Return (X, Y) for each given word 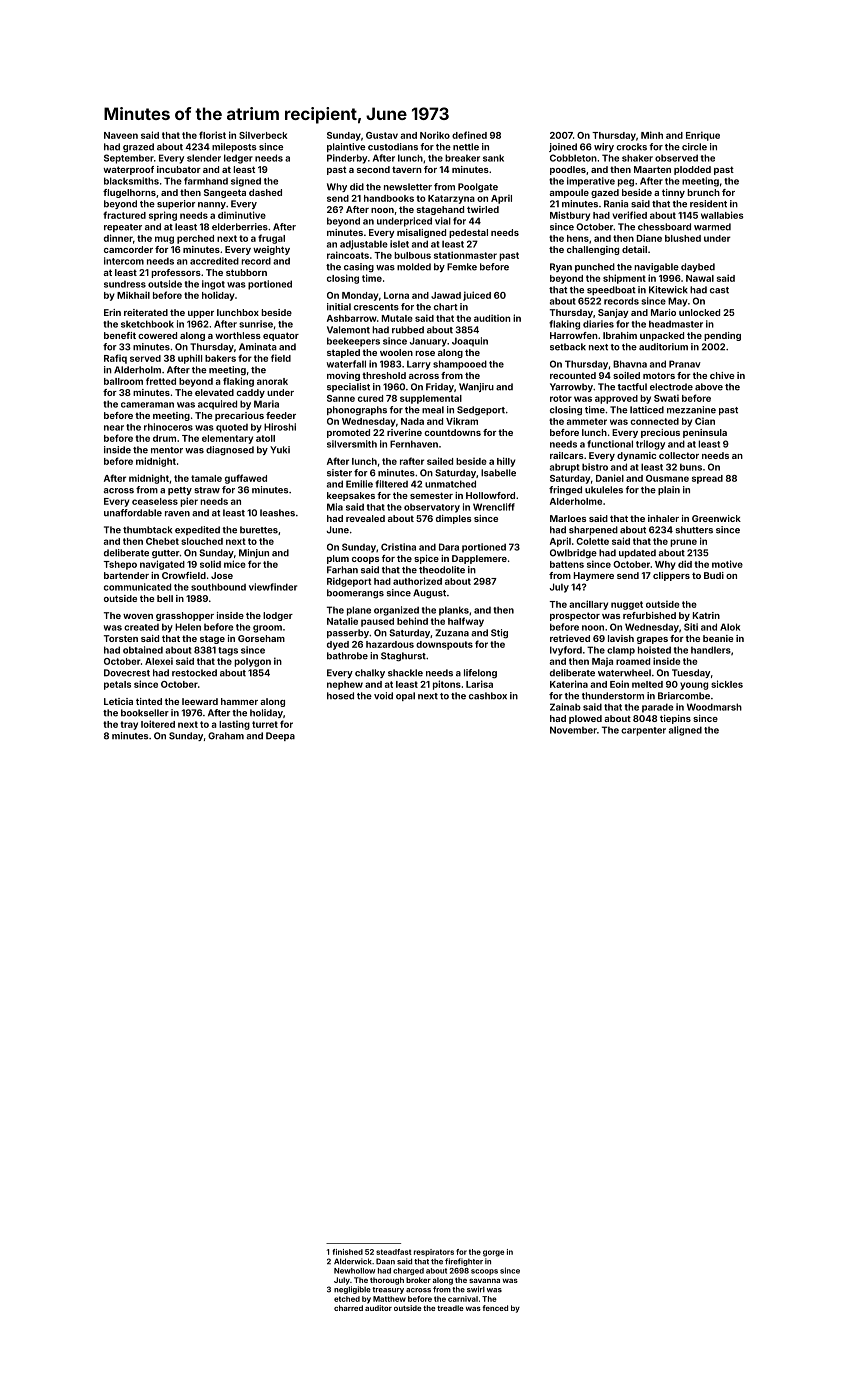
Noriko (435, 135)
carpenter (643, 731)
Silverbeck (263, 135)
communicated (137, 587)
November (573, 730)
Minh (652, 135)
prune (683, 543)
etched (347, 1299)
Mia (335, 507)
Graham (226, 736)
